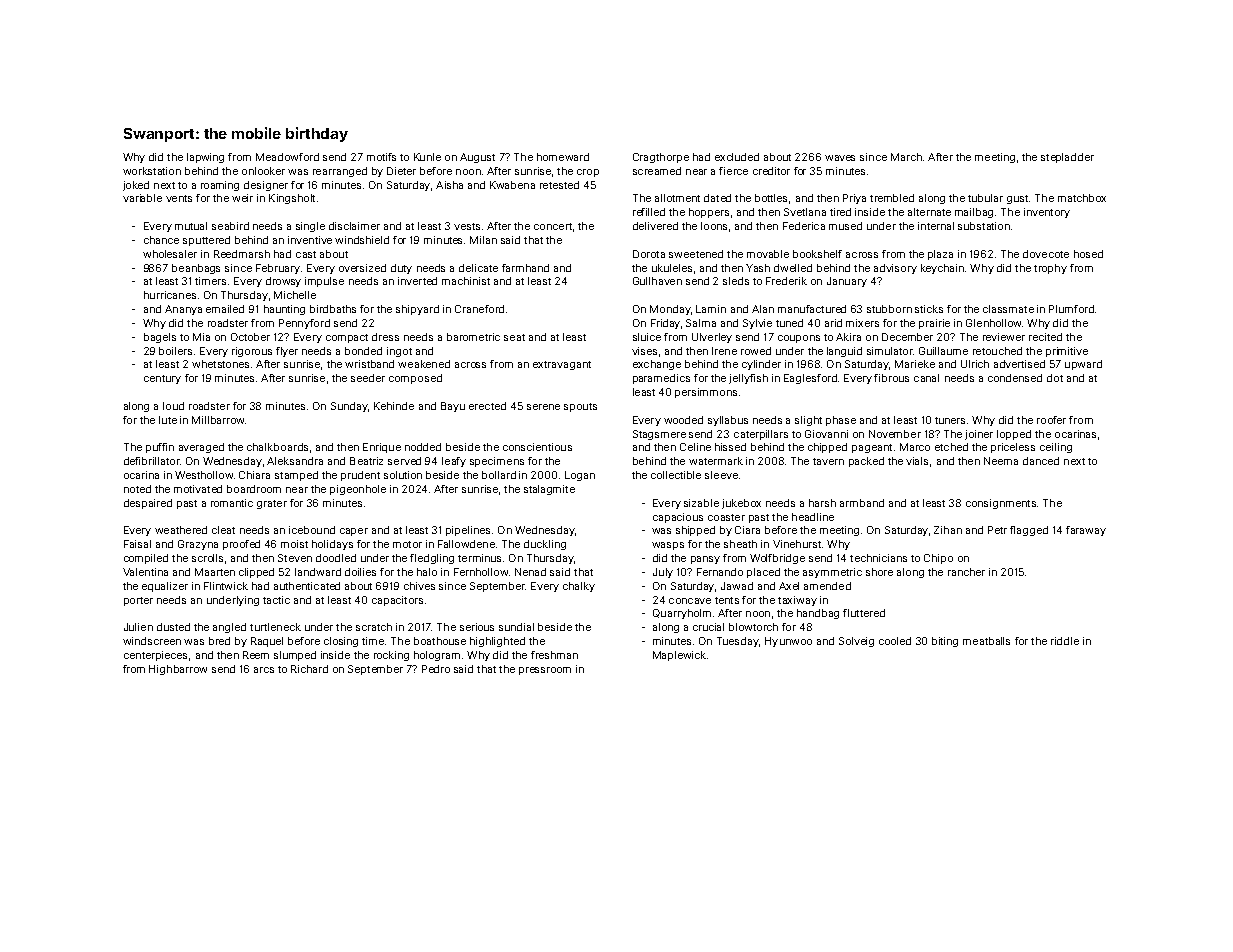 Image resolution: width=1233 pixels, height=952 pixels. Describe the element at coordinates (1067, 158) in the page. I see `stepladder` at that location.
